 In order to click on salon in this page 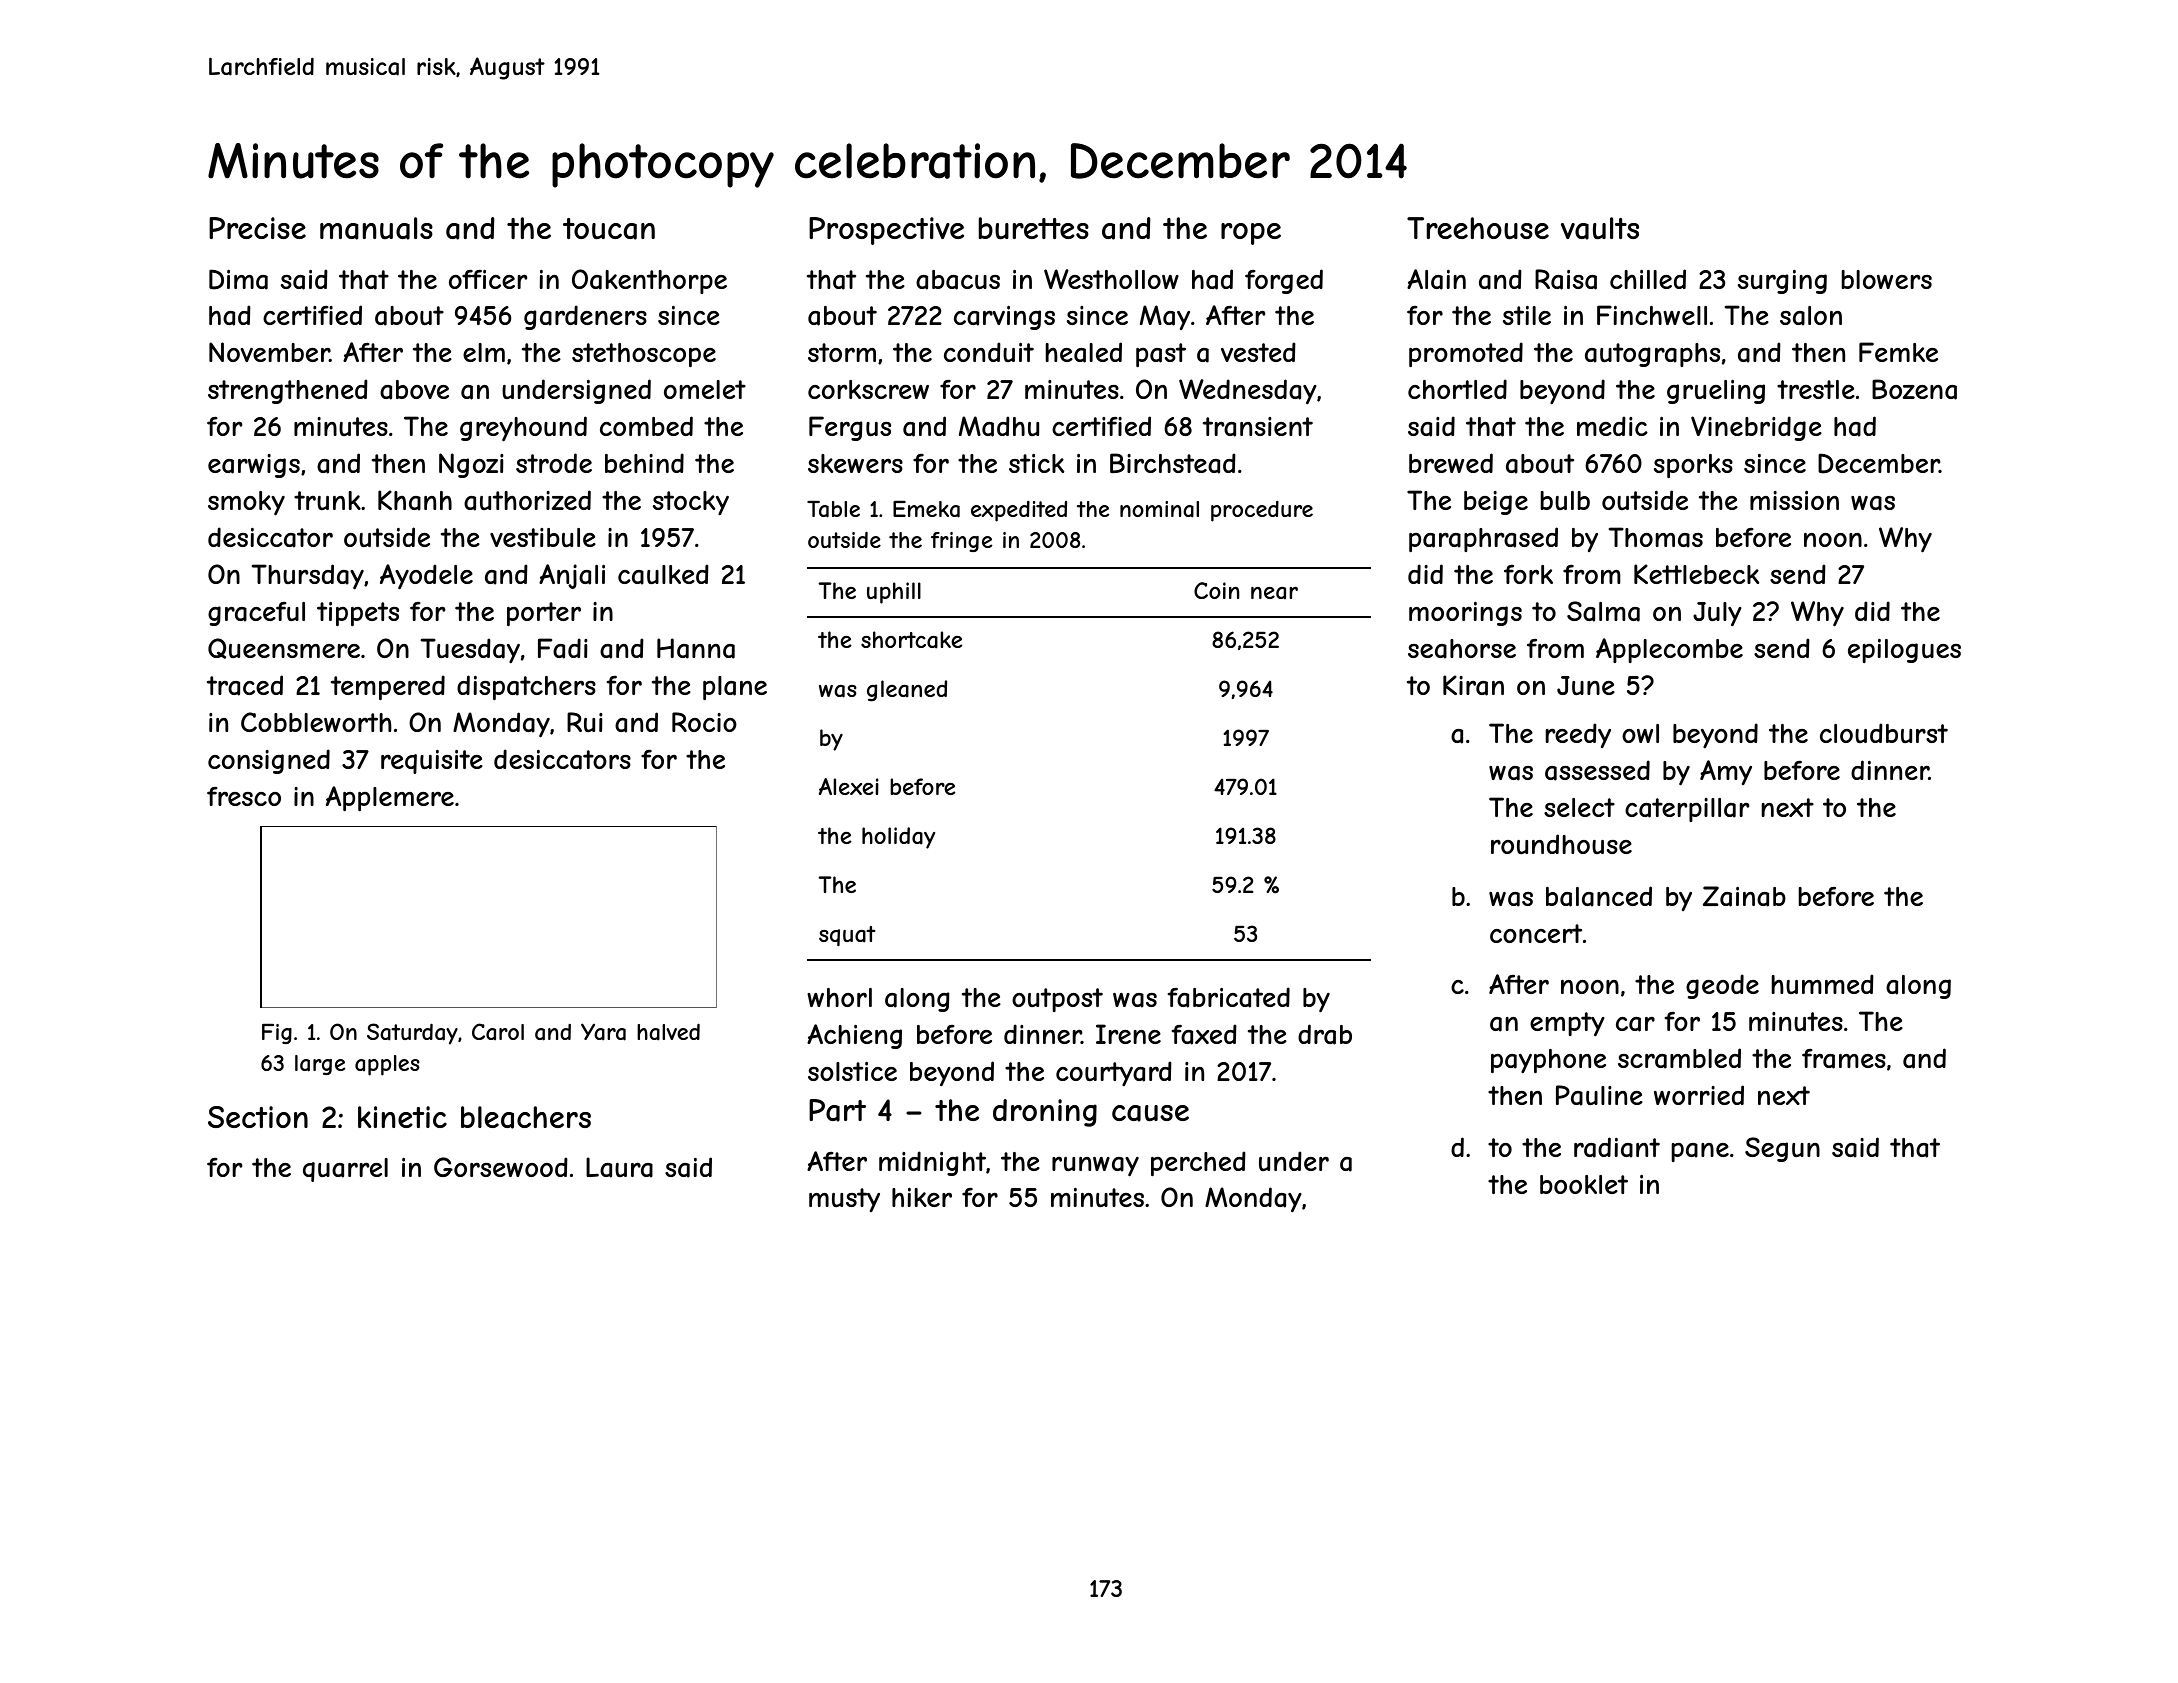, I will do `click(1811, 316)`.
